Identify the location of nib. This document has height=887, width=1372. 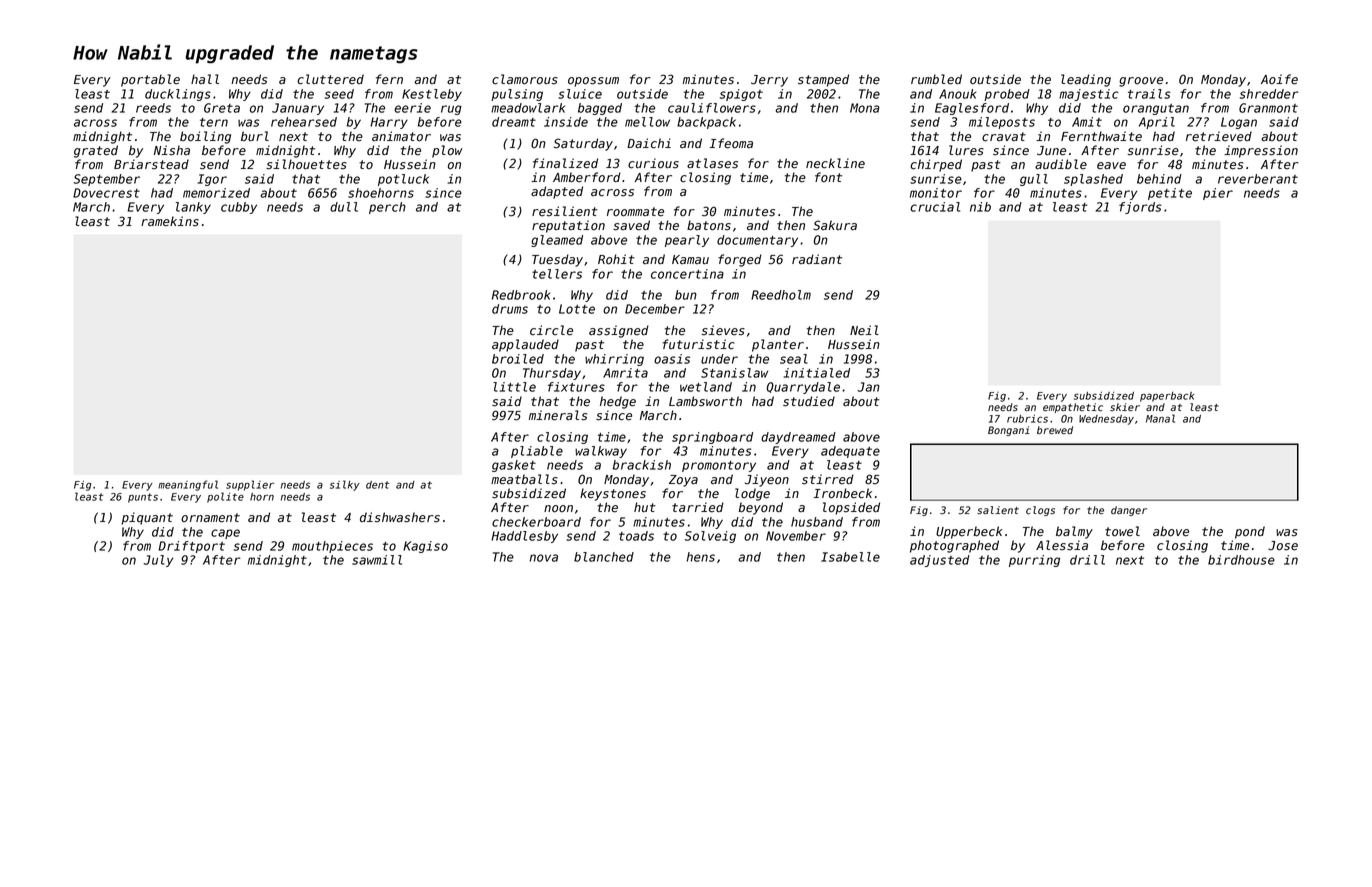
(980, 207).
